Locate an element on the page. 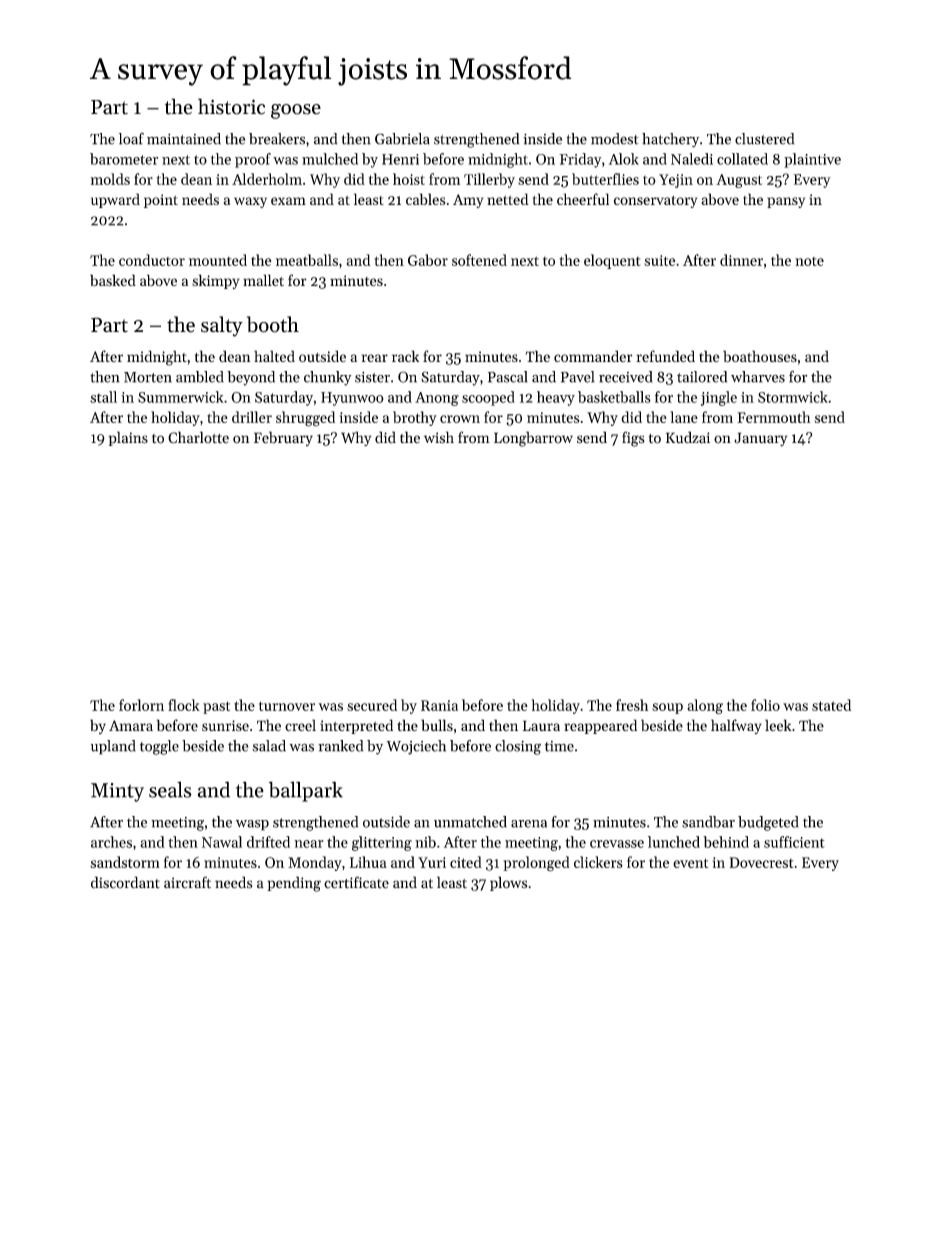 The image size is (952, 1233). note is located at coordinates (809, 261).
